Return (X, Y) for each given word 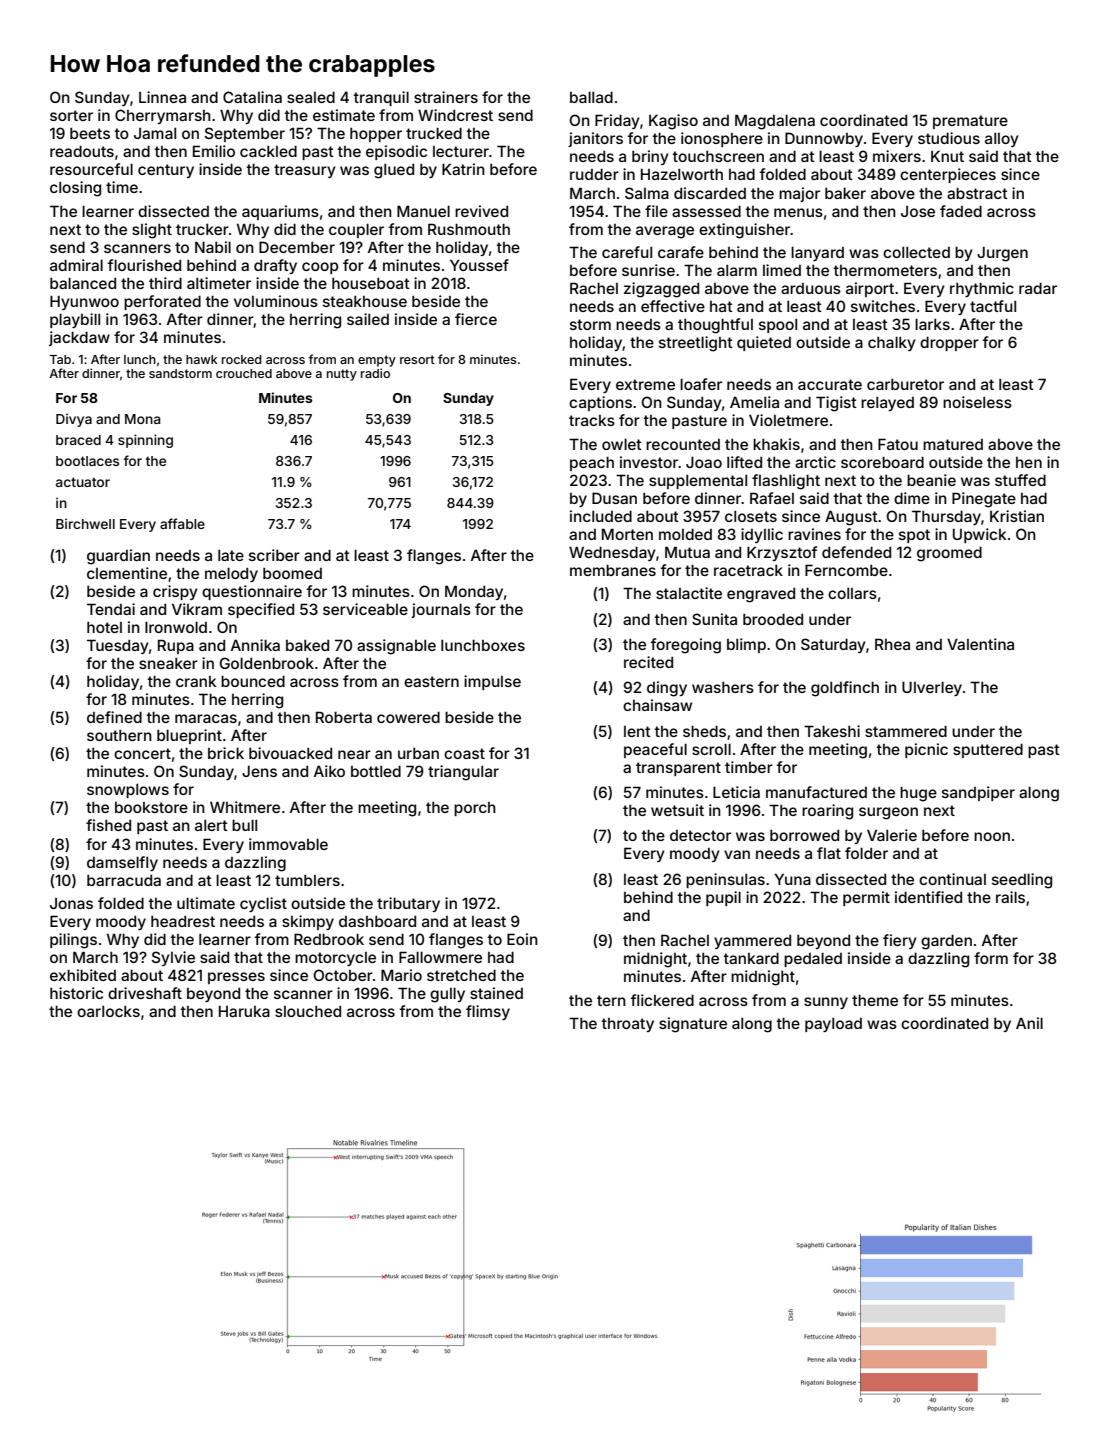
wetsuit (677, 810)
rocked (242, 359)
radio (375, 373)
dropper (949, 343)
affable (182, 523)
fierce (476, 319)
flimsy (488, 1012)
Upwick (979, 535)
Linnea (162, 97)
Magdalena (775, 122)
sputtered (988, 750)
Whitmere (245, 807)
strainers (446, 97)
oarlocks (108, 1011)
